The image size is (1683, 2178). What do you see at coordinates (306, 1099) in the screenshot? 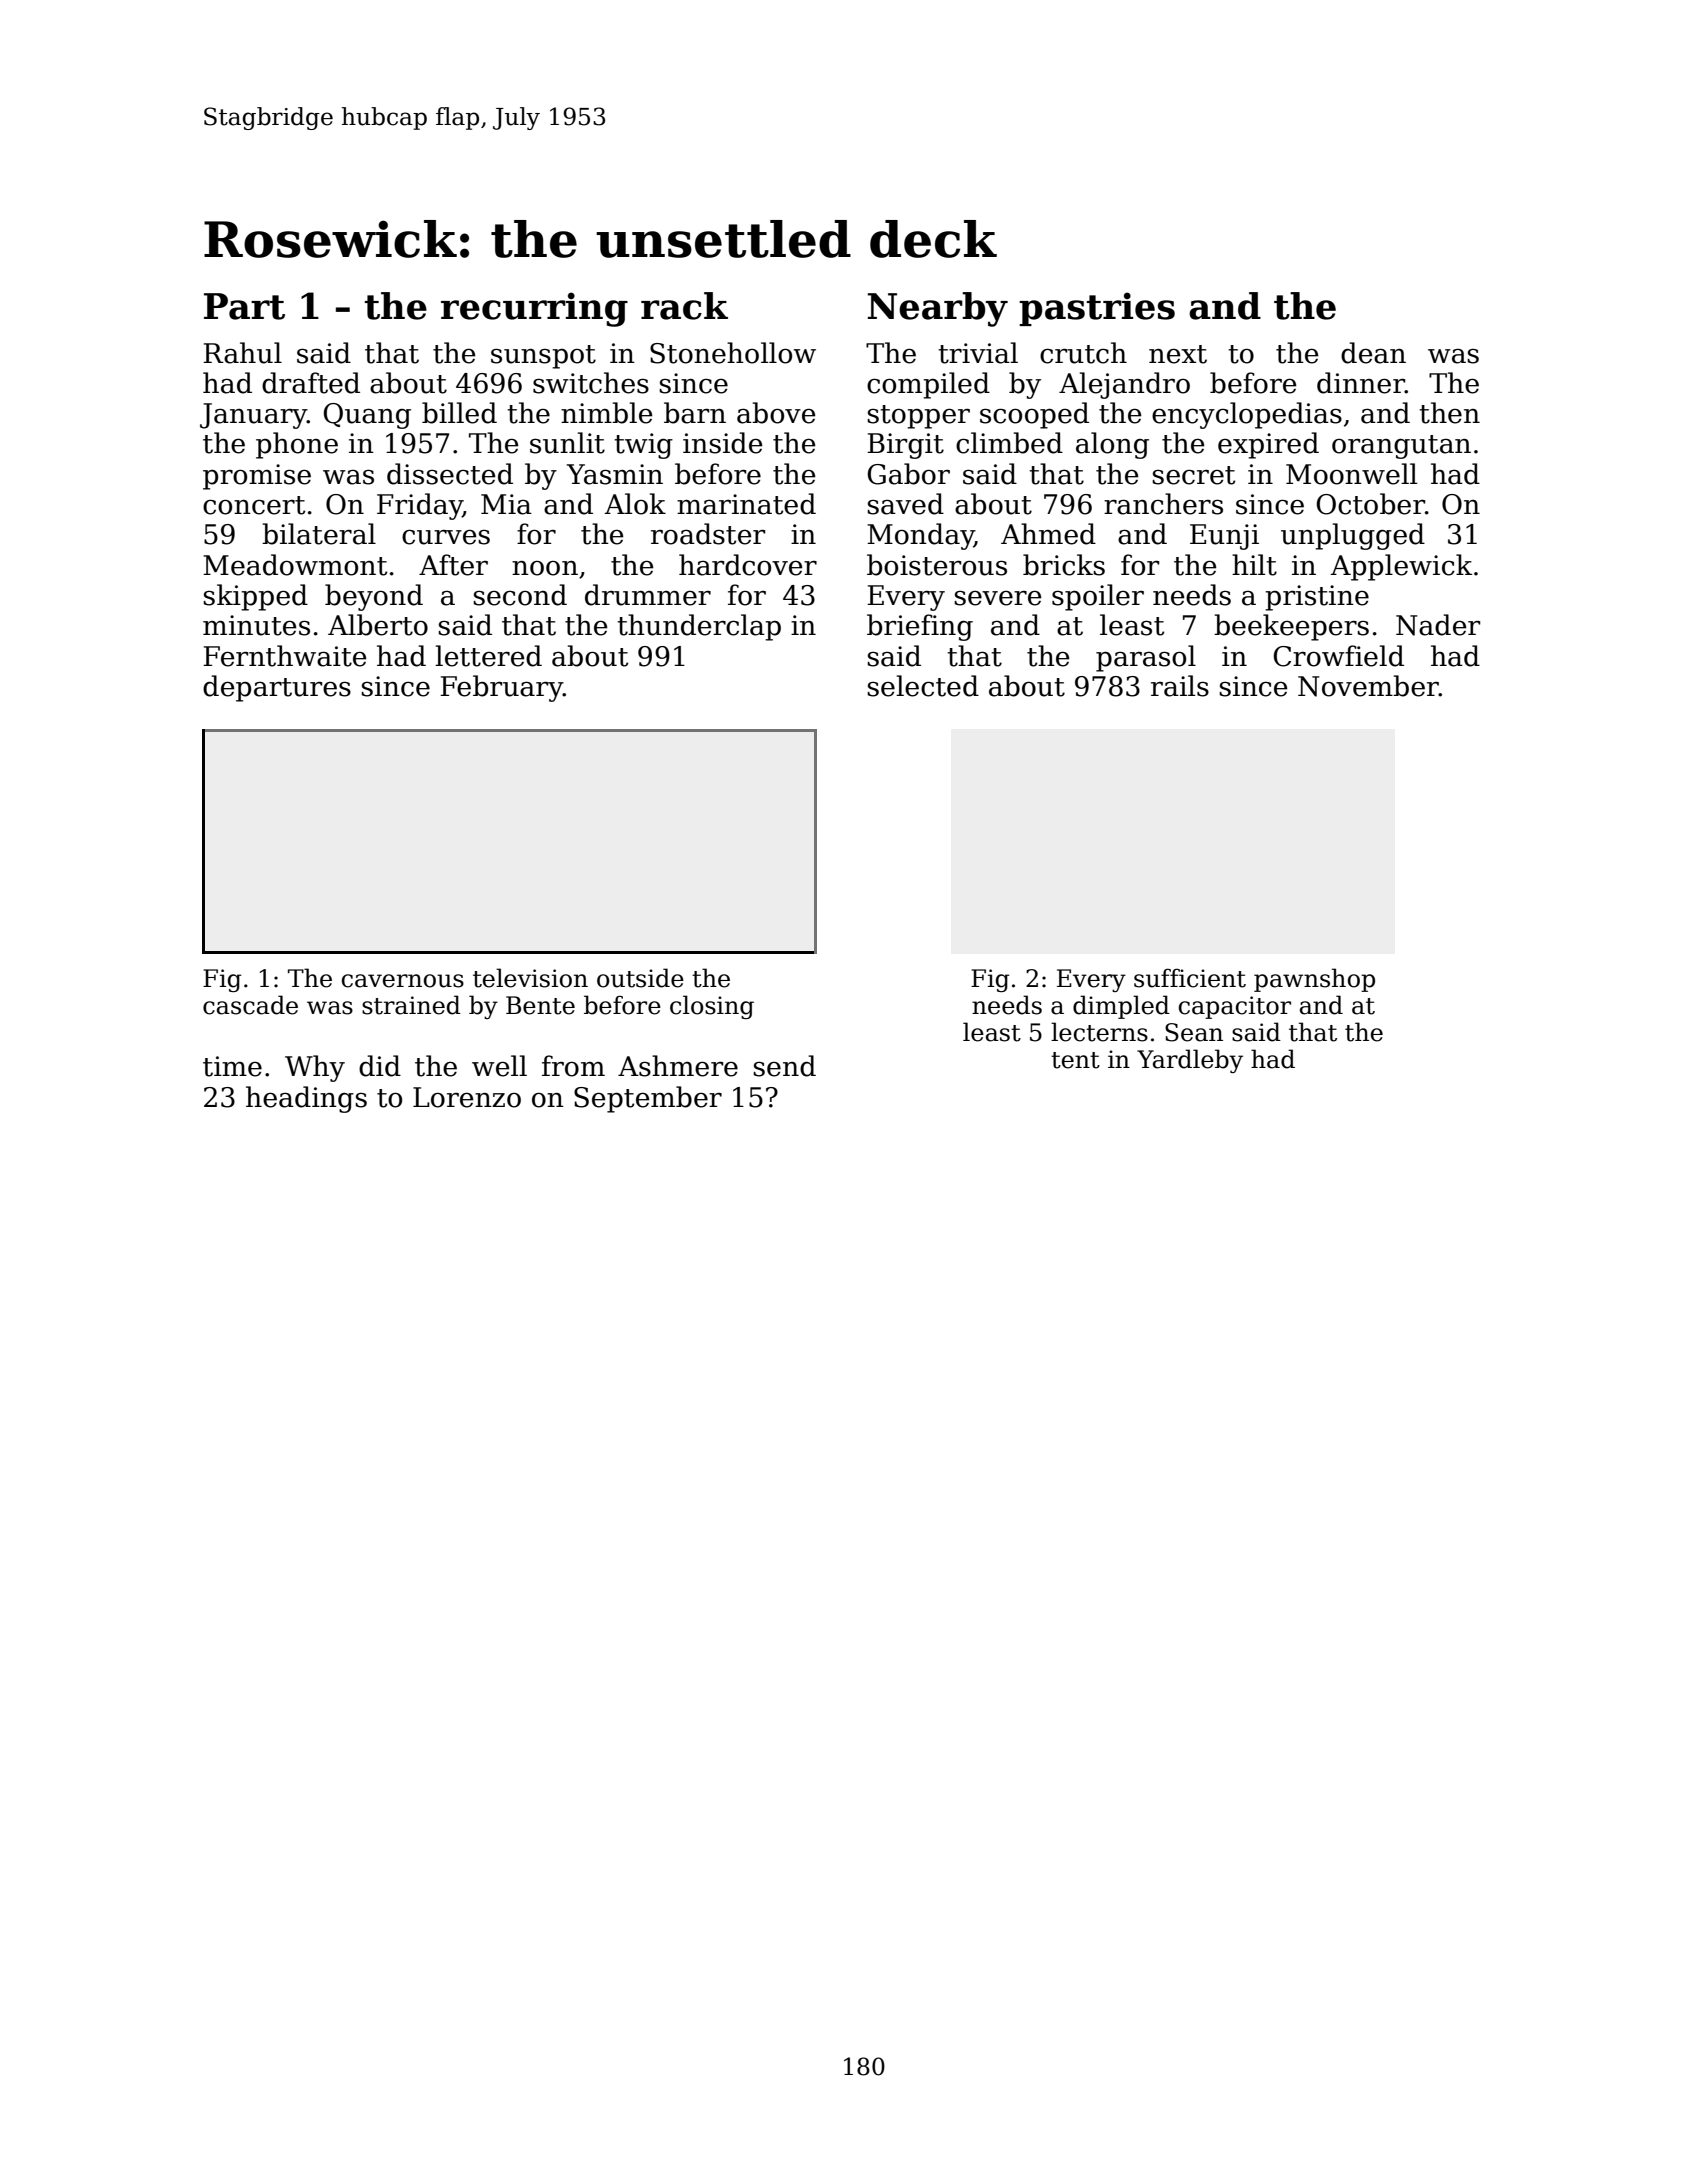
I see `headings` at bounding box center [306, 1099].
